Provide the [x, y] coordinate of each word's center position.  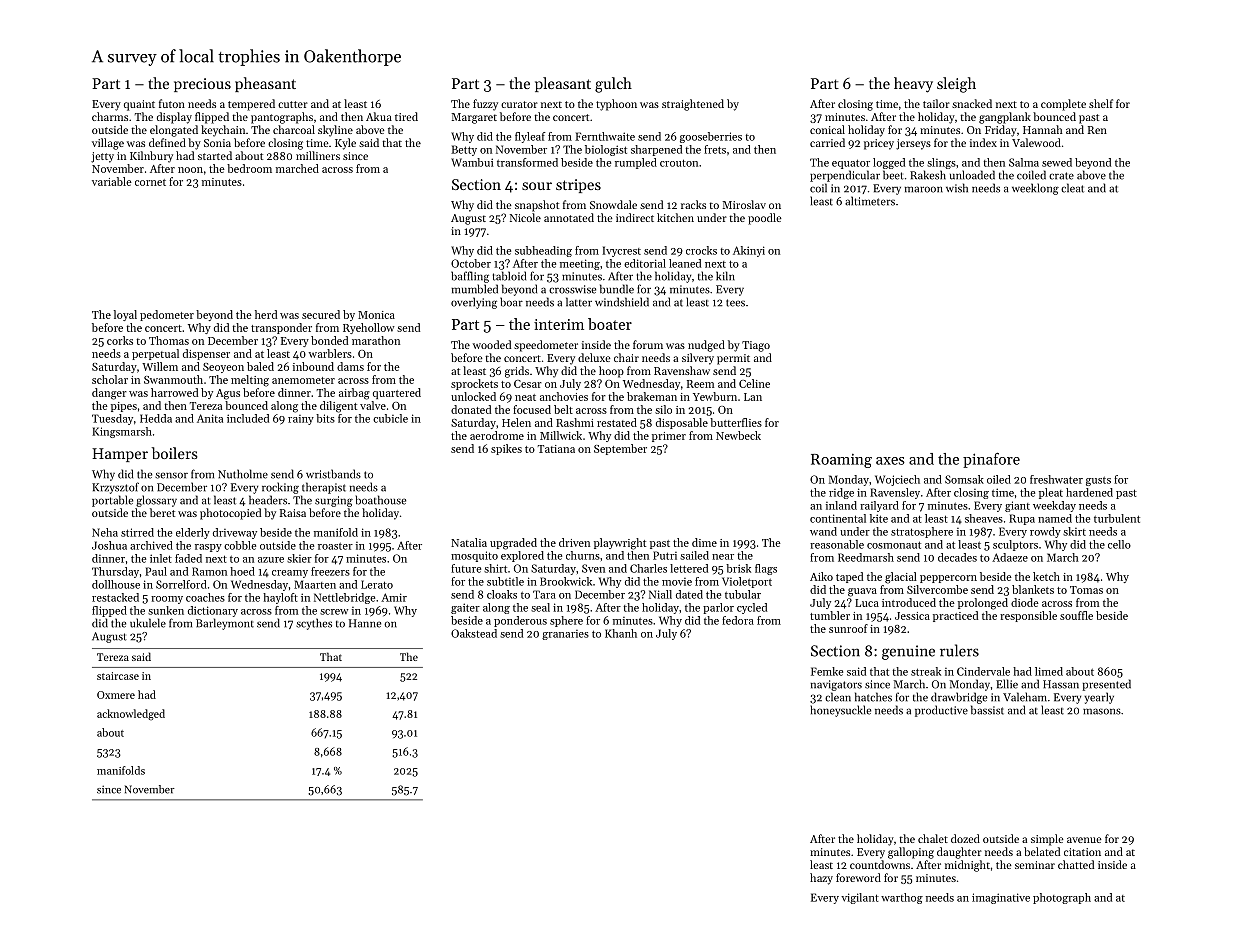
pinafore [991, 460]
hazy [821, 879]
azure [271, 560]
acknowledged [131, 714]
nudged [706, 346]
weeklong [1035, 189]
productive [941, 711]
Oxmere [116, 695]
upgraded [513, 544]
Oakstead [474, 633]
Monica [376, 315]
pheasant [265, 84]
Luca [867, 603]
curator [519, 104]
